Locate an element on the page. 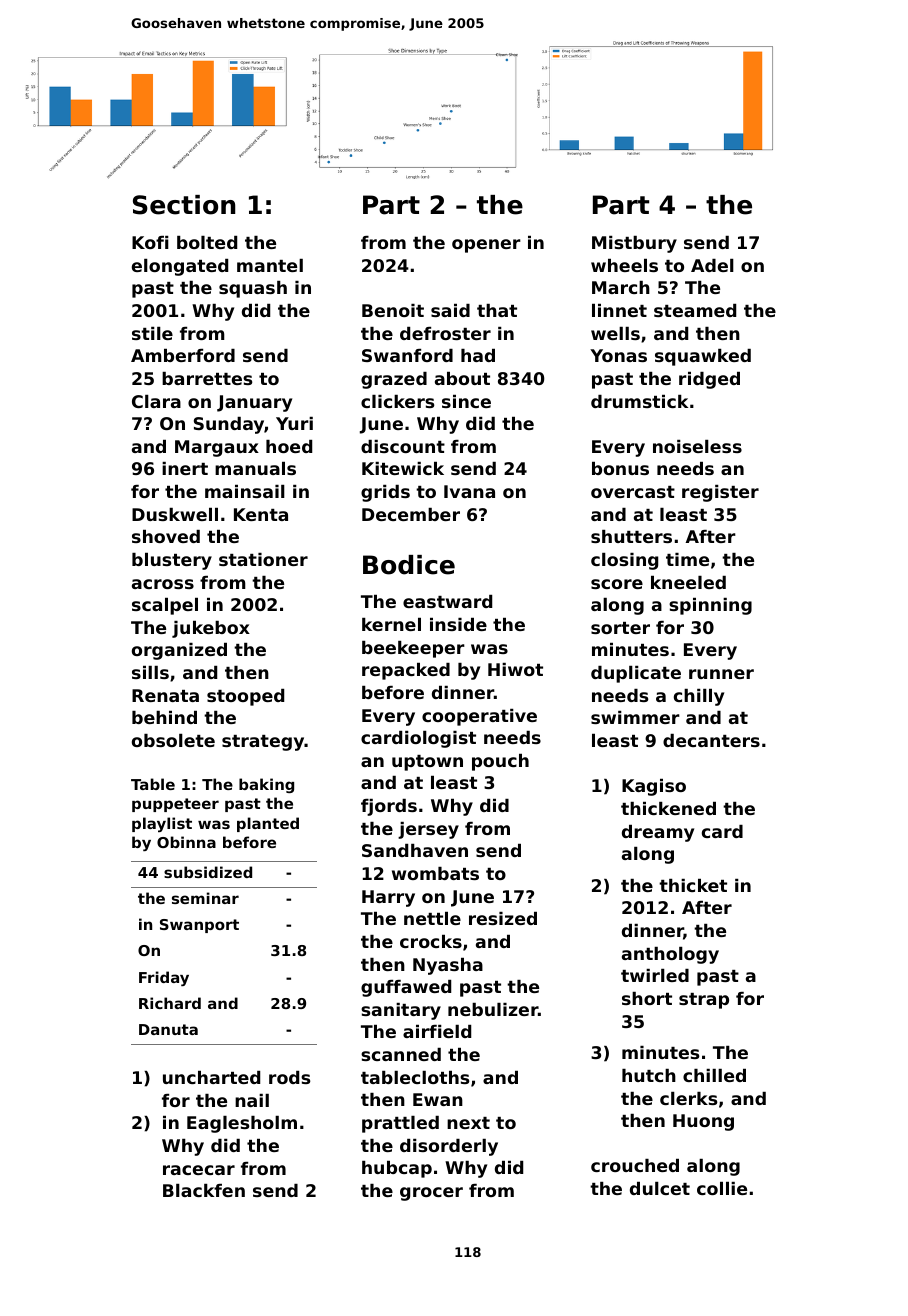 The width and height of the document is (908, 1316). Nyasha is located at coordinates (448, 966).
